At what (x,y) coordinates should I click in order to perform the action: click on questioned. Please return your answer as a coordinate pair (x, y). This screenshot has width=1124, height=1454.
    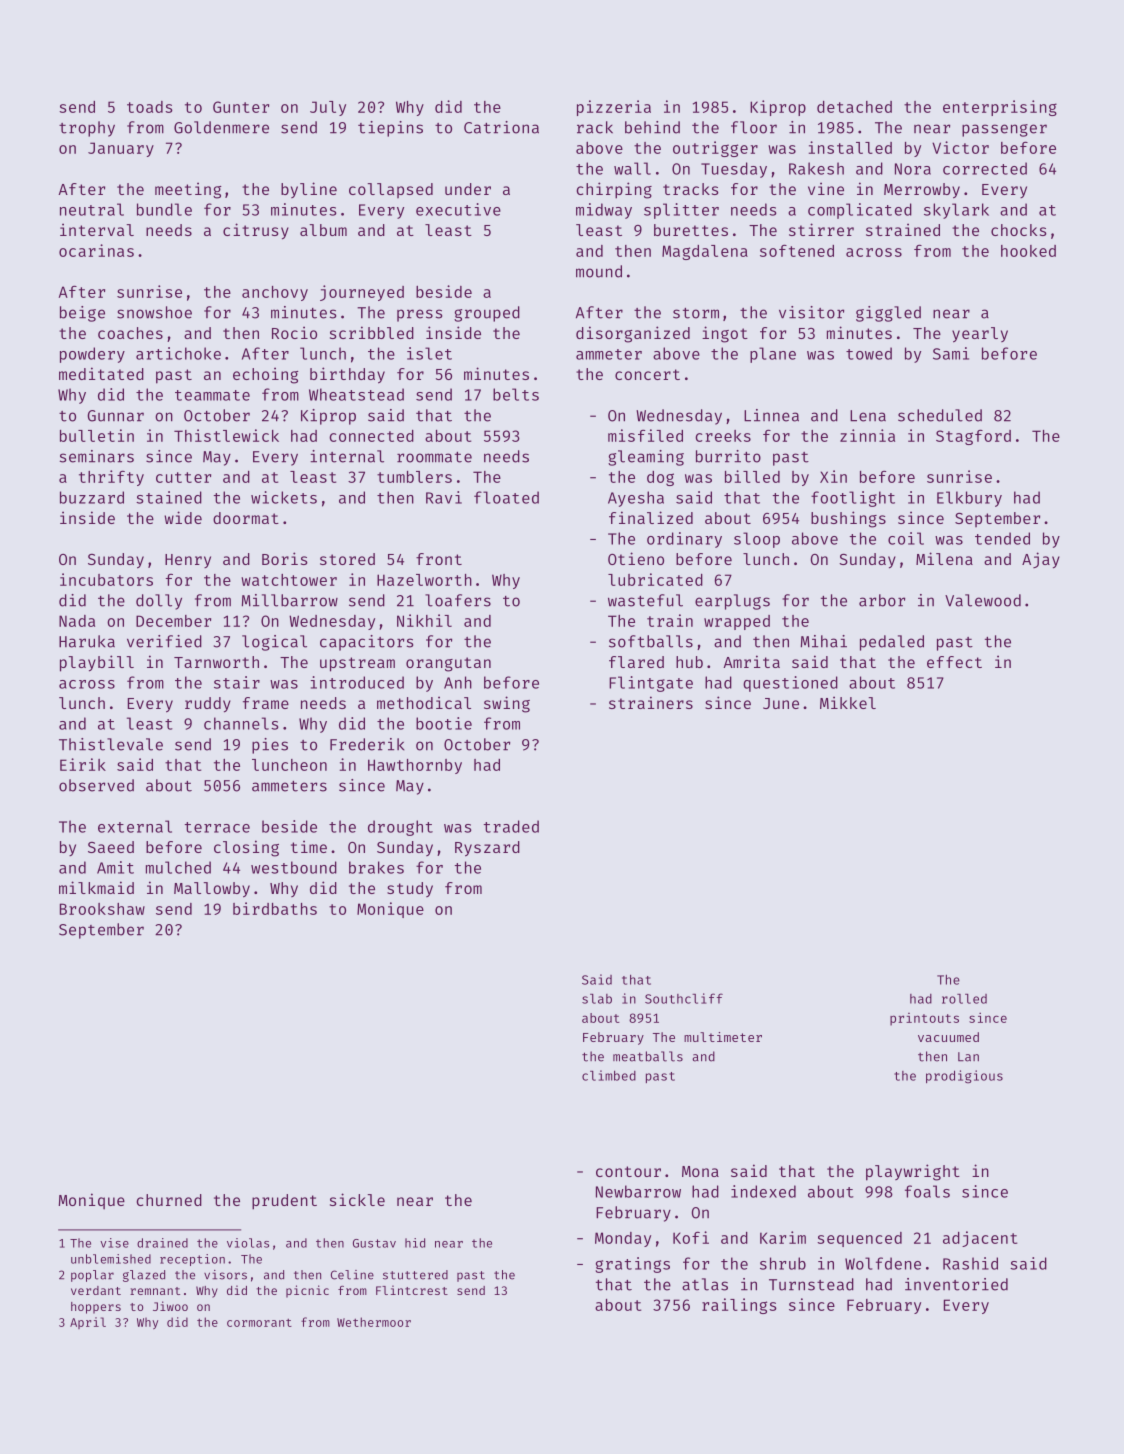
    Looking at the image, I should click on (790, 684).
